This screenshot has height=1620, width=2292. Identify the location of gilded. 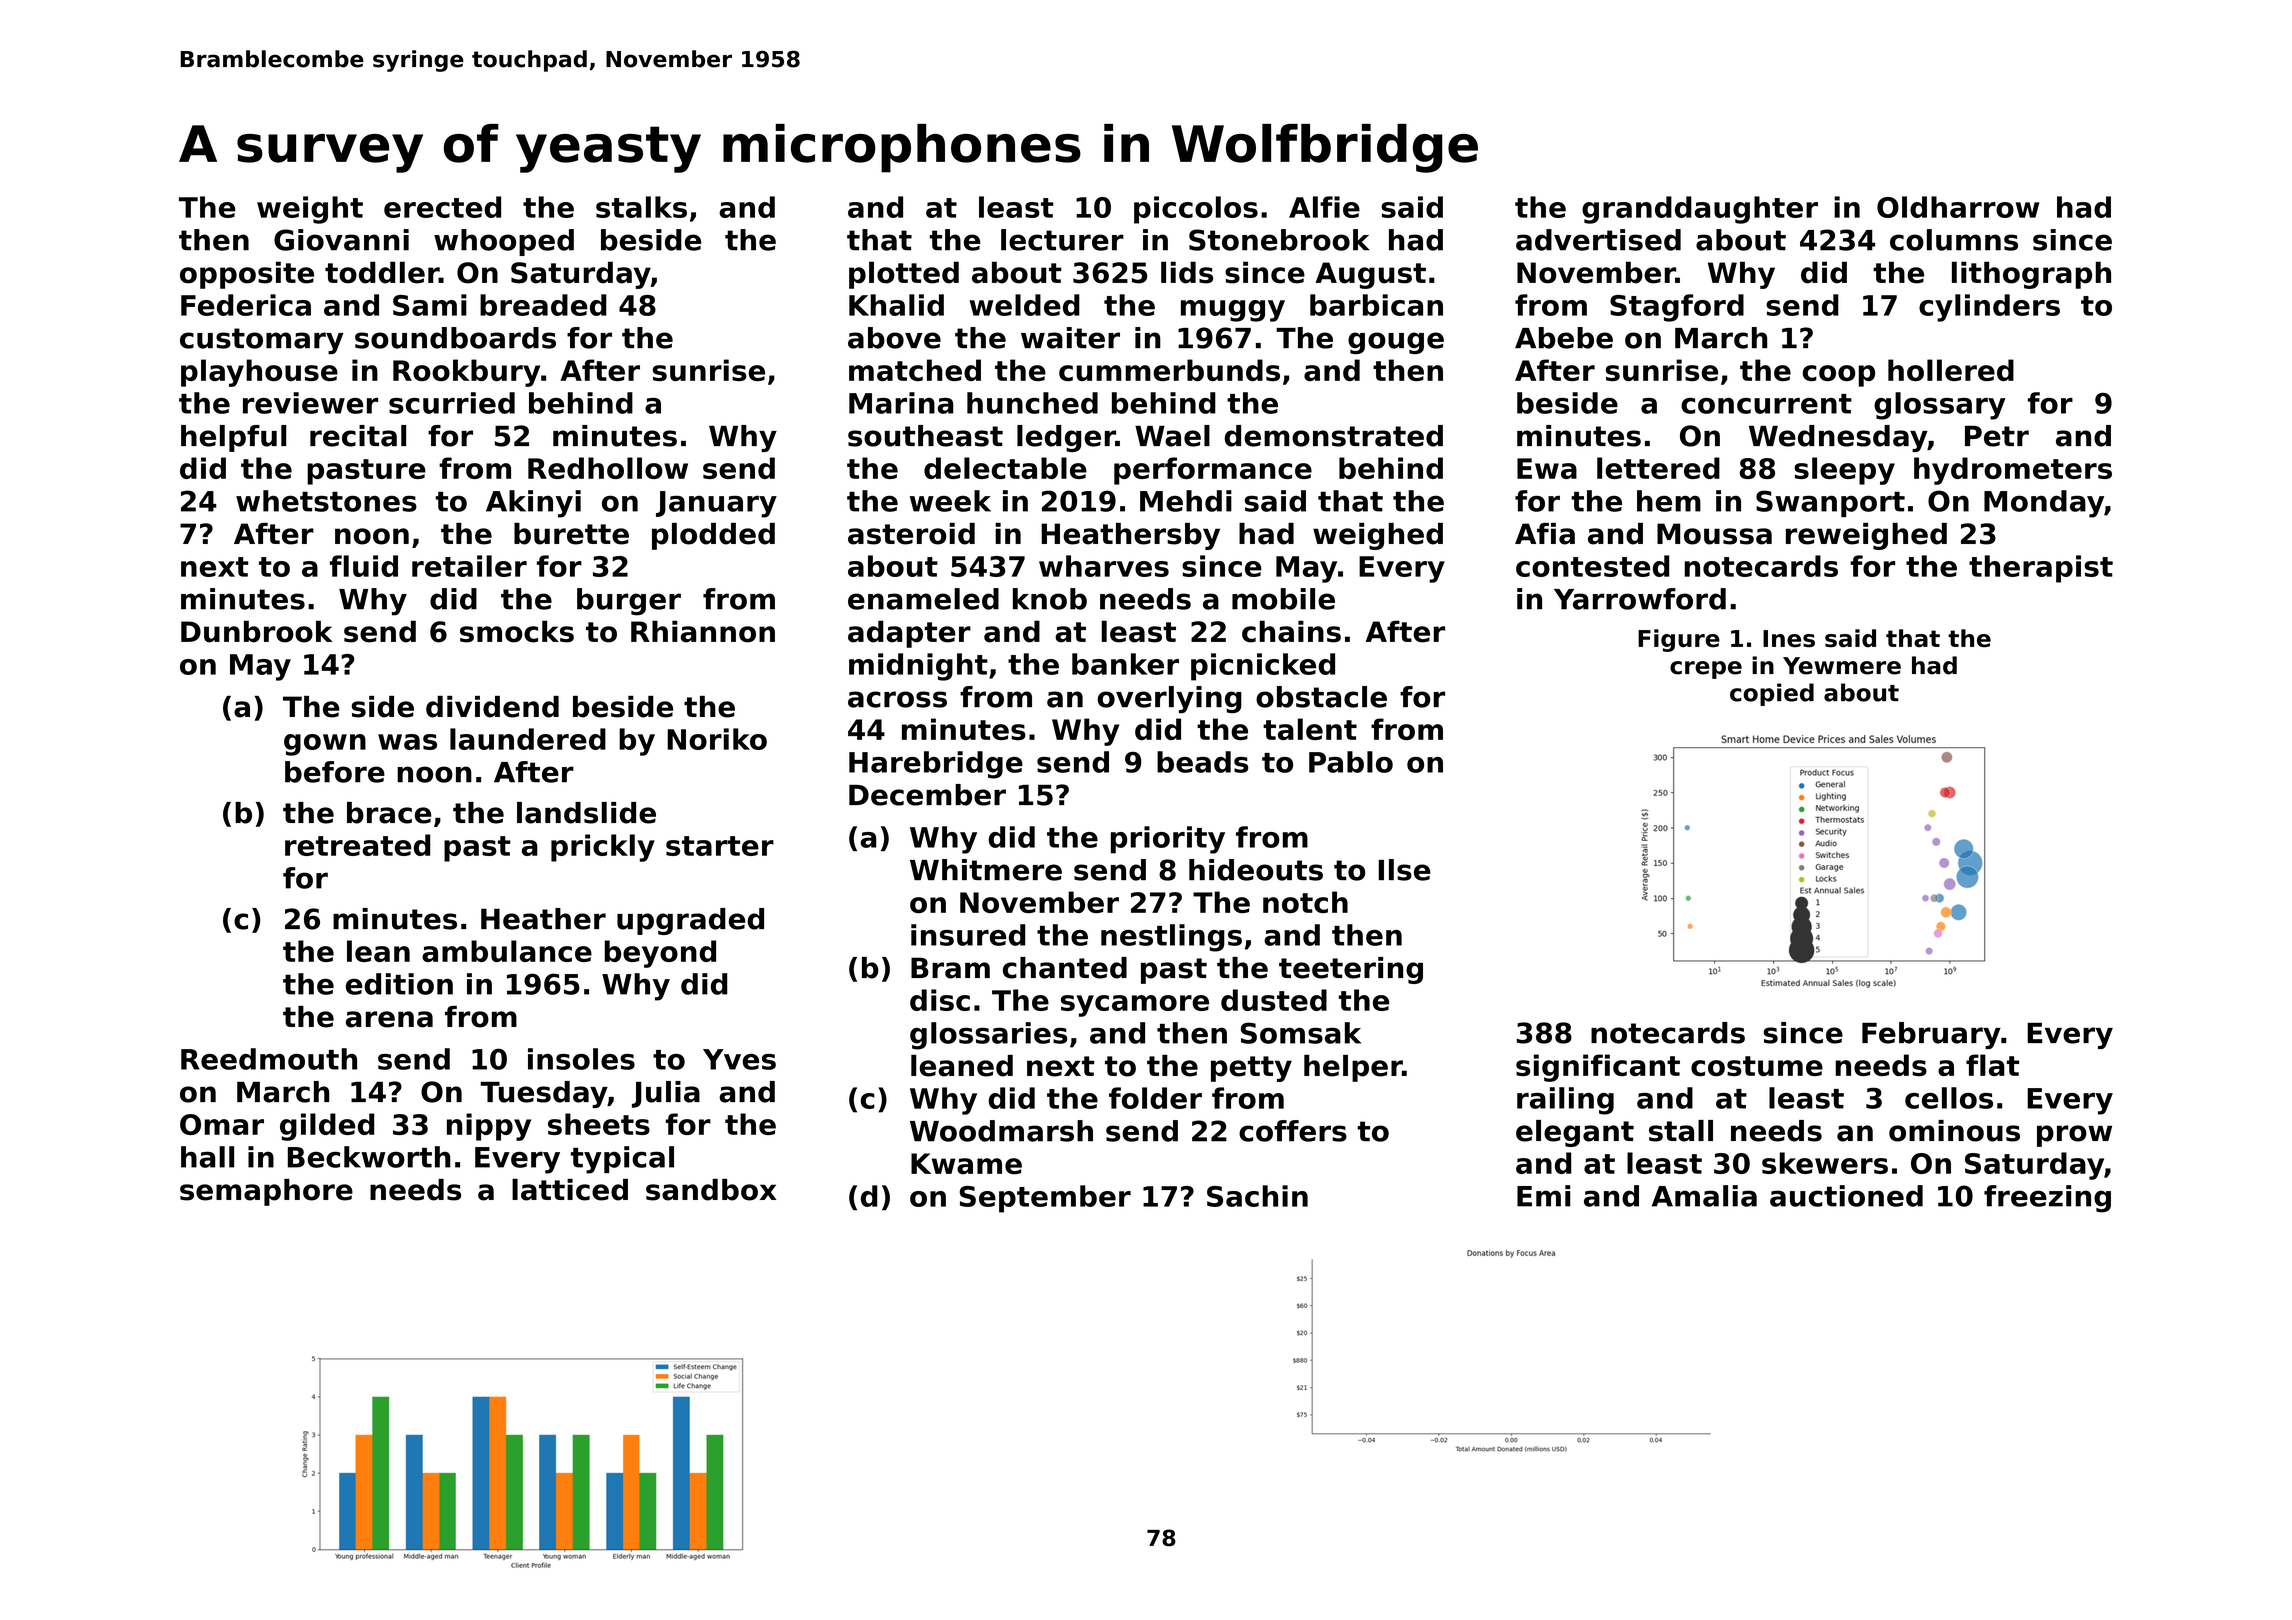
(327, 1127).
